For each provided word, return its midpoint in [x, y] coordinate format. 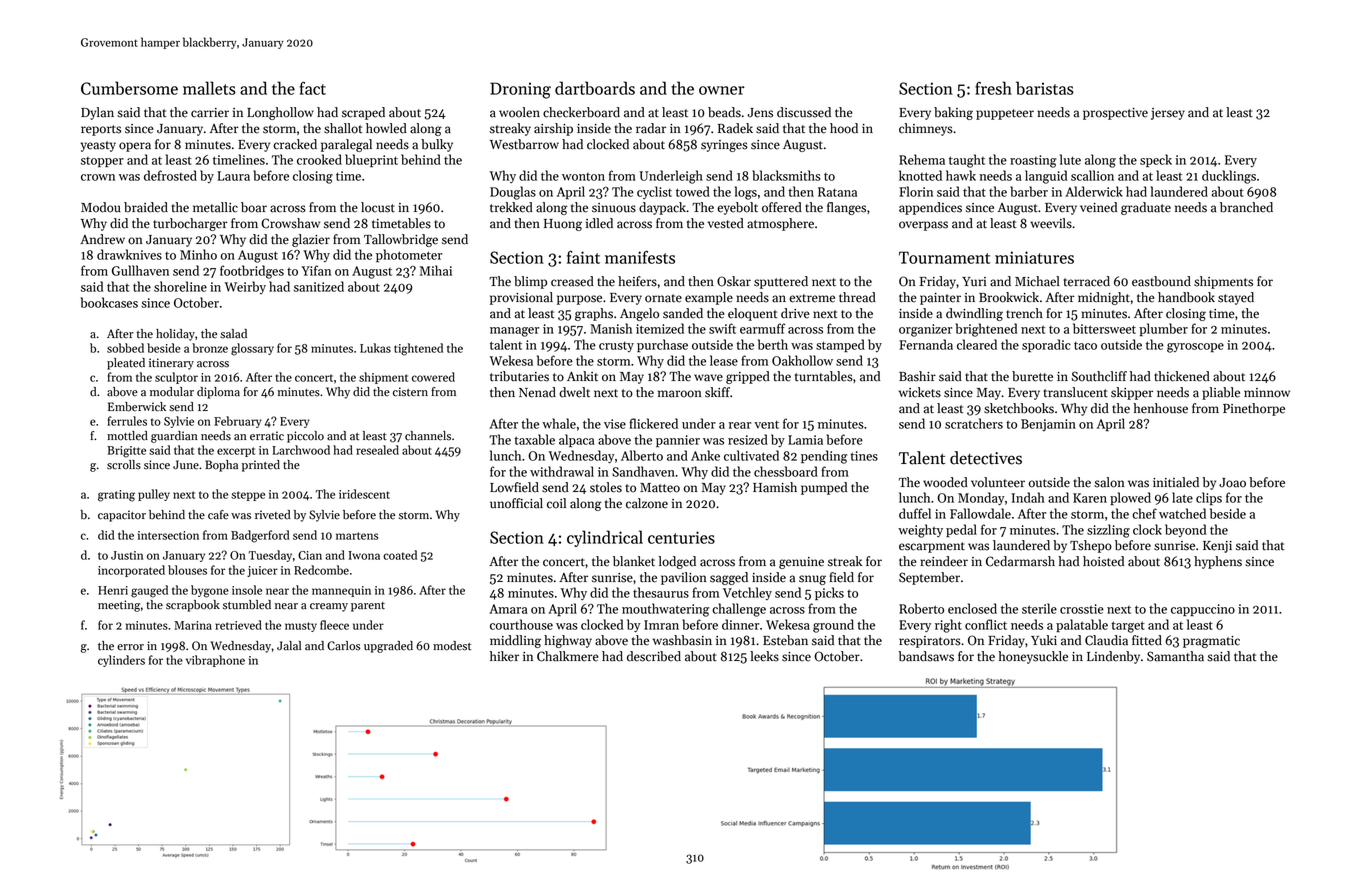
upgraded [388, 647]
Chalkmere [568, 656]
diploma [218, 393]
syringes [724, 146]
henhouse [1160, 408]
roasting [1033, 161]
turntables [824, 376]
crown [98, 177]
